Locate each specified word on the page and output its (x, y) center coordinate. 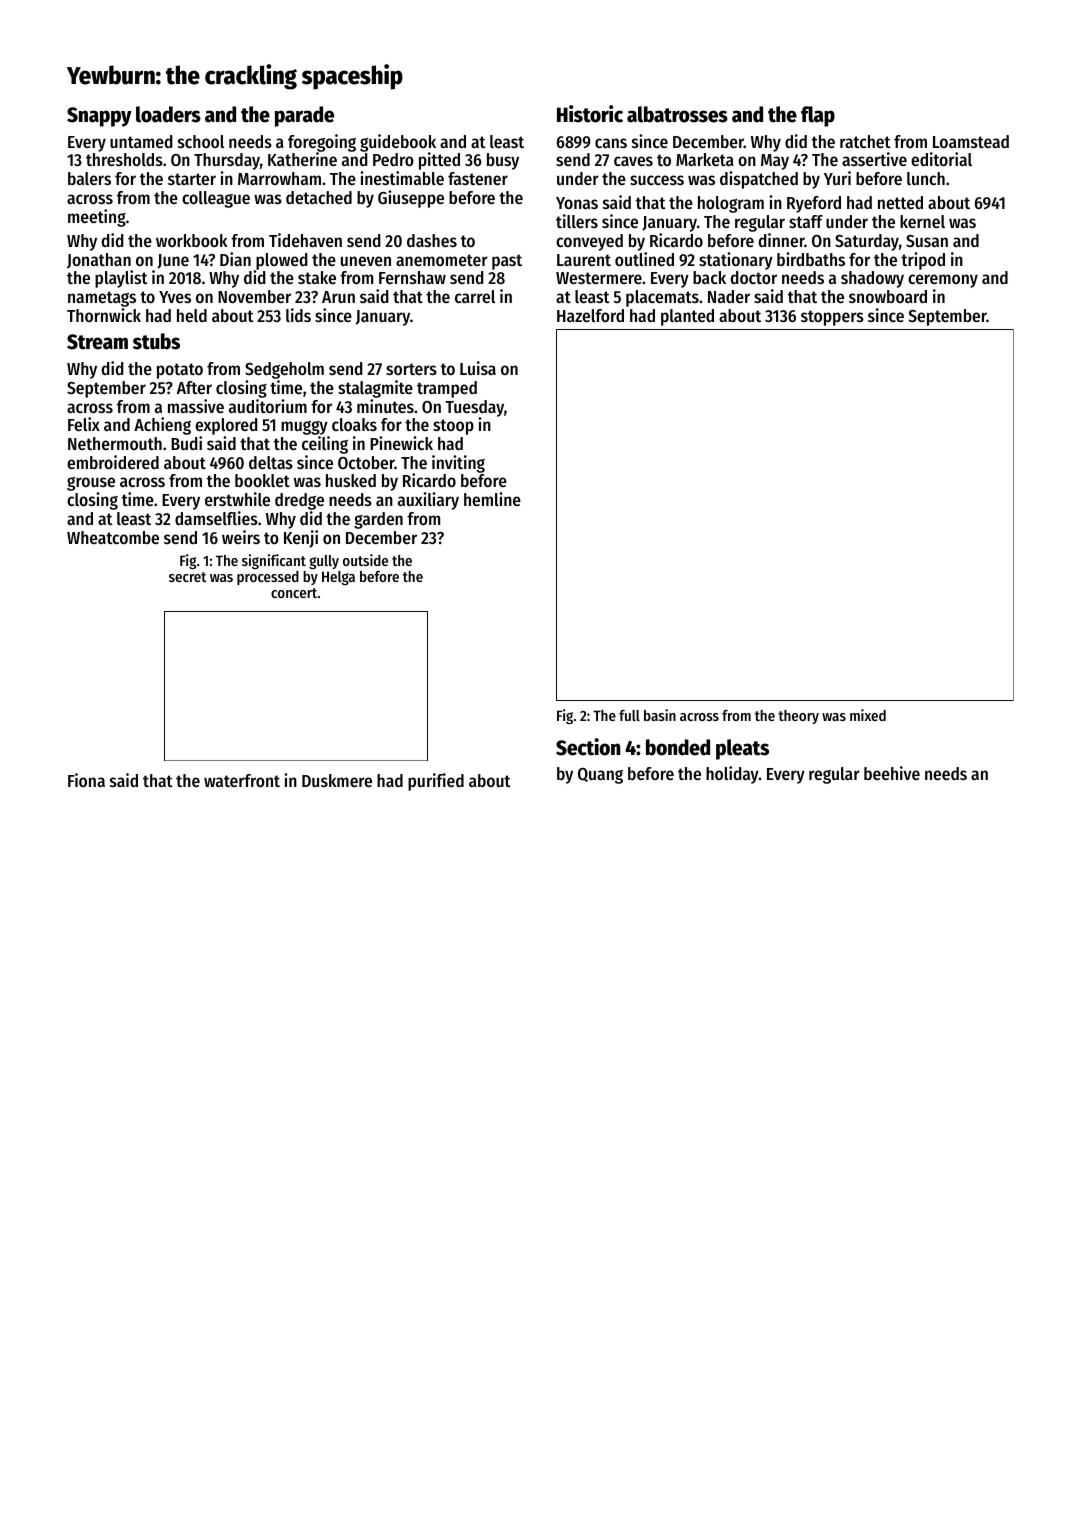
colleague (216, 199)
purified (436, 782)
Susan (927, 241)
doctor (753, 277)
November (254, 296)
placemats (662, 298)
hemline (492, 499)
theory (798, 717)
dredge (299, 501)
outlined (644, 259)
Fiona (86, 780)
